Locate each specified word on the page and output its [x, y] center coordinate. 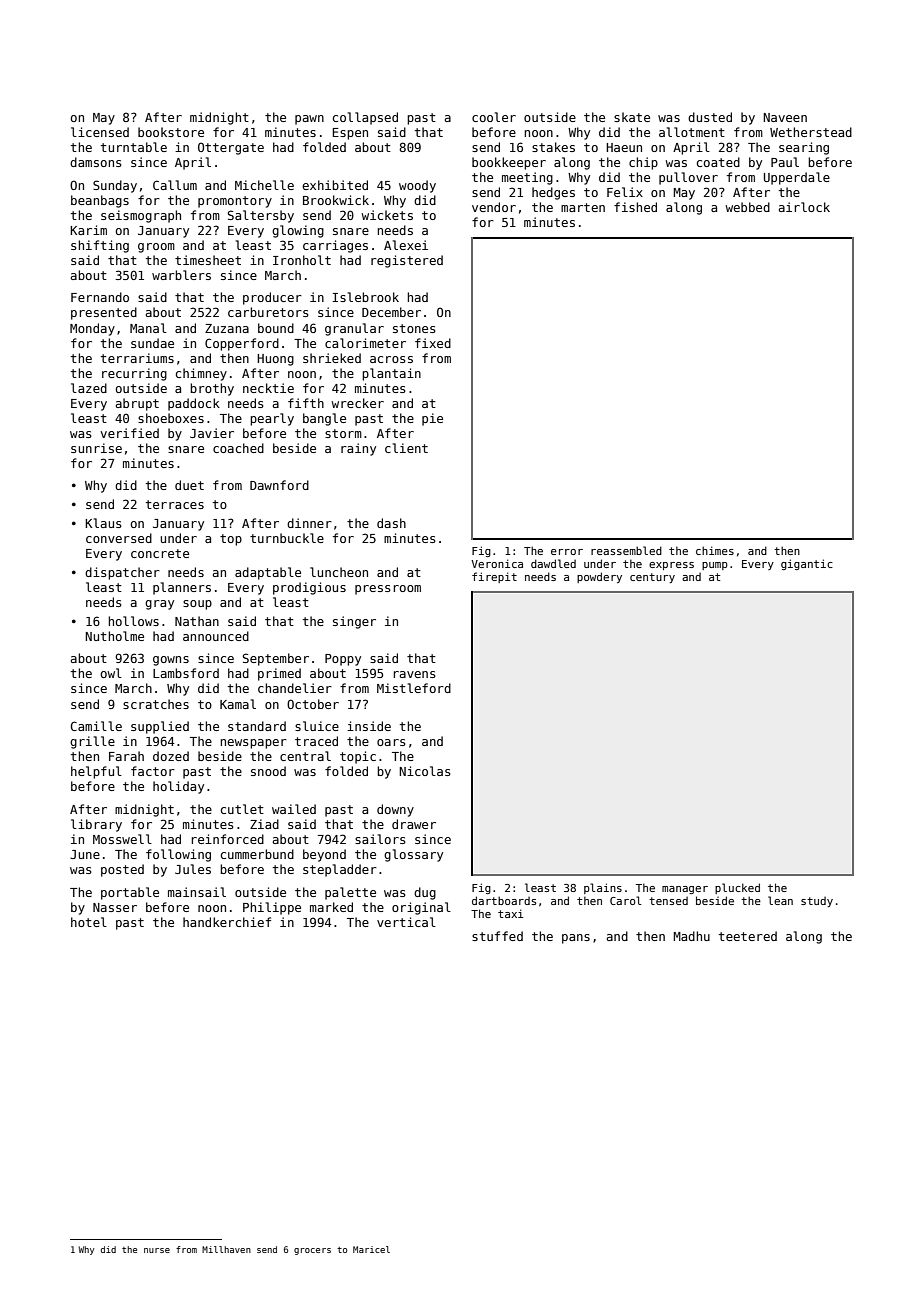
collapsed [365, 118]
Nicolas [425, 771]
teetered [748, 936]
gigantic [807, 564]
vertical [406, 922]
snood [268, 771]
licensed [100, 132]
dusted [710, 117]
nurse [157, 1250]
